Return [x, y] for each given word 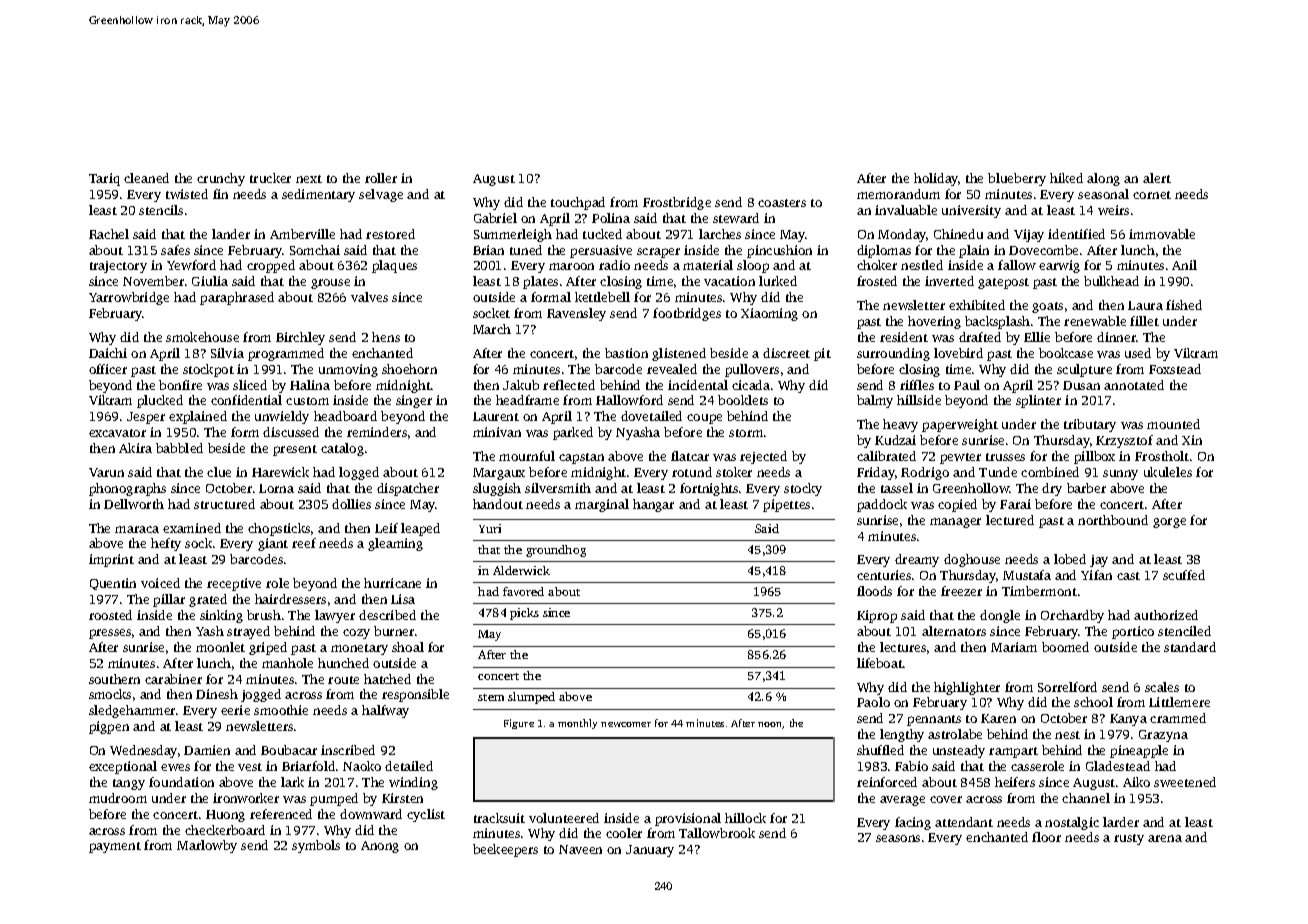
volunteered [564, 818]
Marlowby [207, 846]
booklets [743, 400]
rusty [1129, 839]
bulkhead [1111, 281]
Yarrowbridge [129, 298]
